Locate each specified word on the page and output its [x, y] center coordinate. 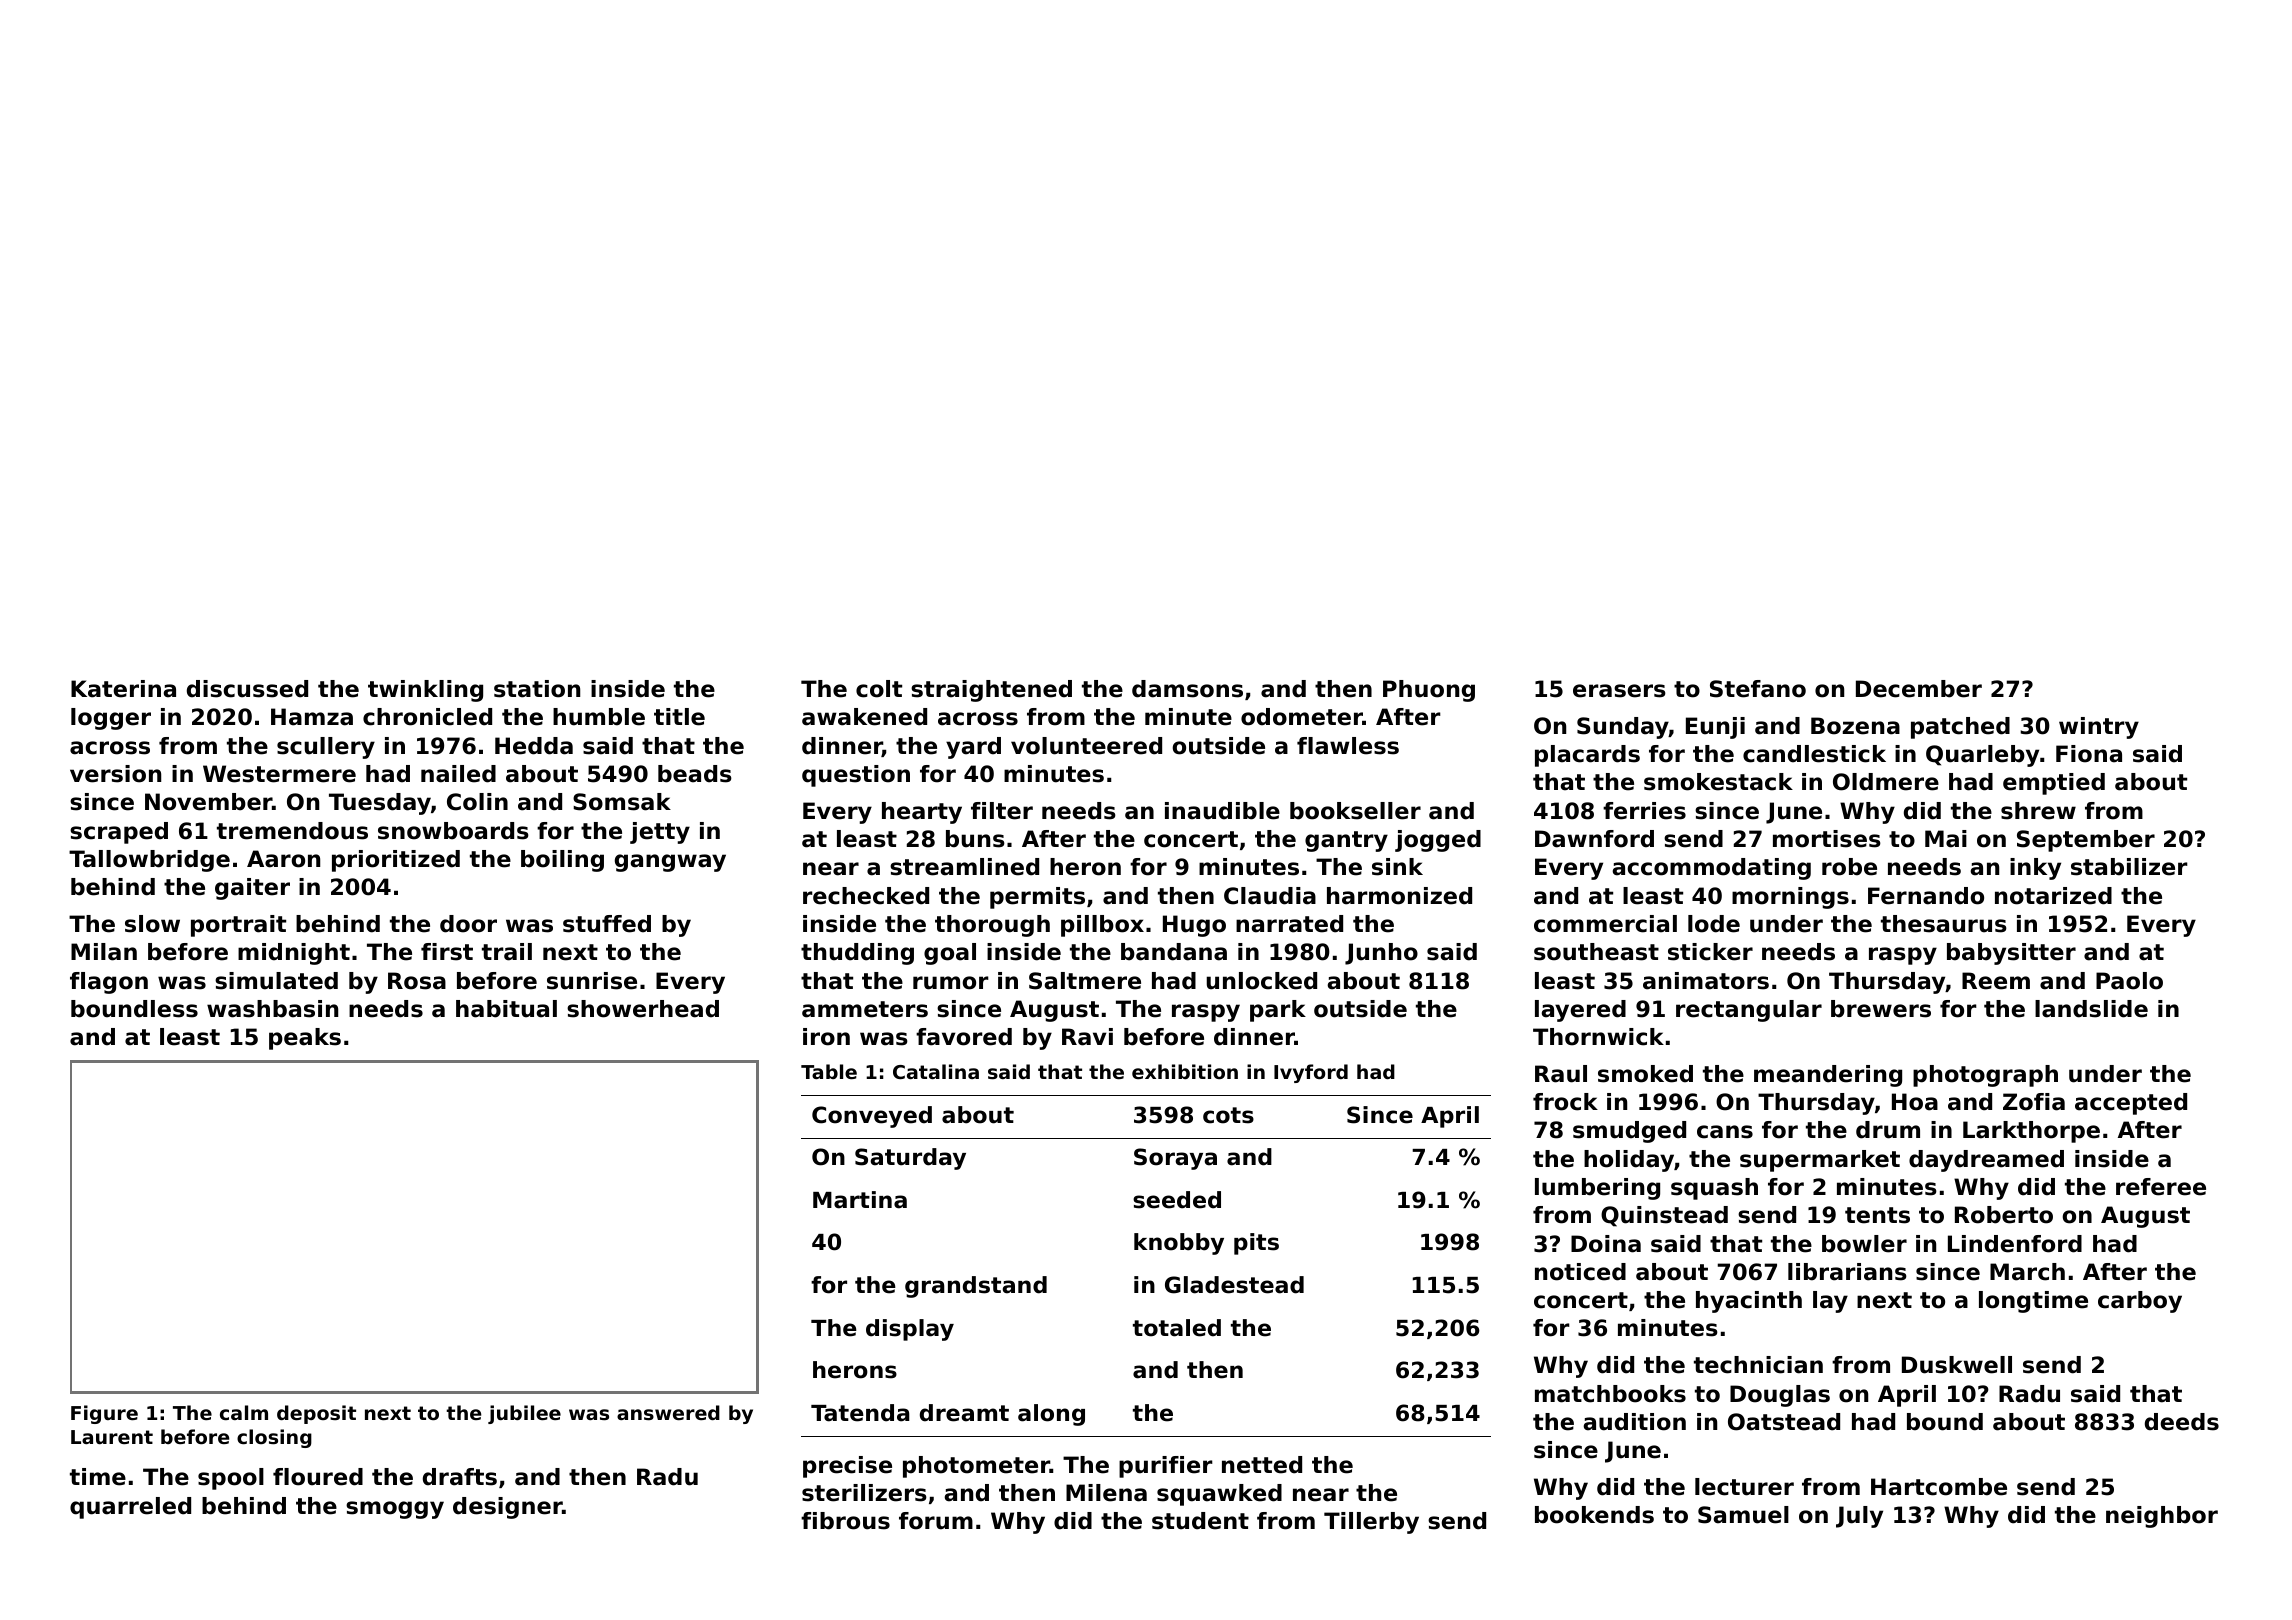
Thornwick [1598, 1037]
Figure [104, 1414]
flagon [109, 983]
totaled [1177, 1328]
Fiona [2089, 754]
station [537, 689]
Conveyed [872, 1117]
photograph [1985, 1076]
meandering [1828, 1076]
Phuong [1429, 691]
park [1278, 1011]
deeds [2182, 1422]
